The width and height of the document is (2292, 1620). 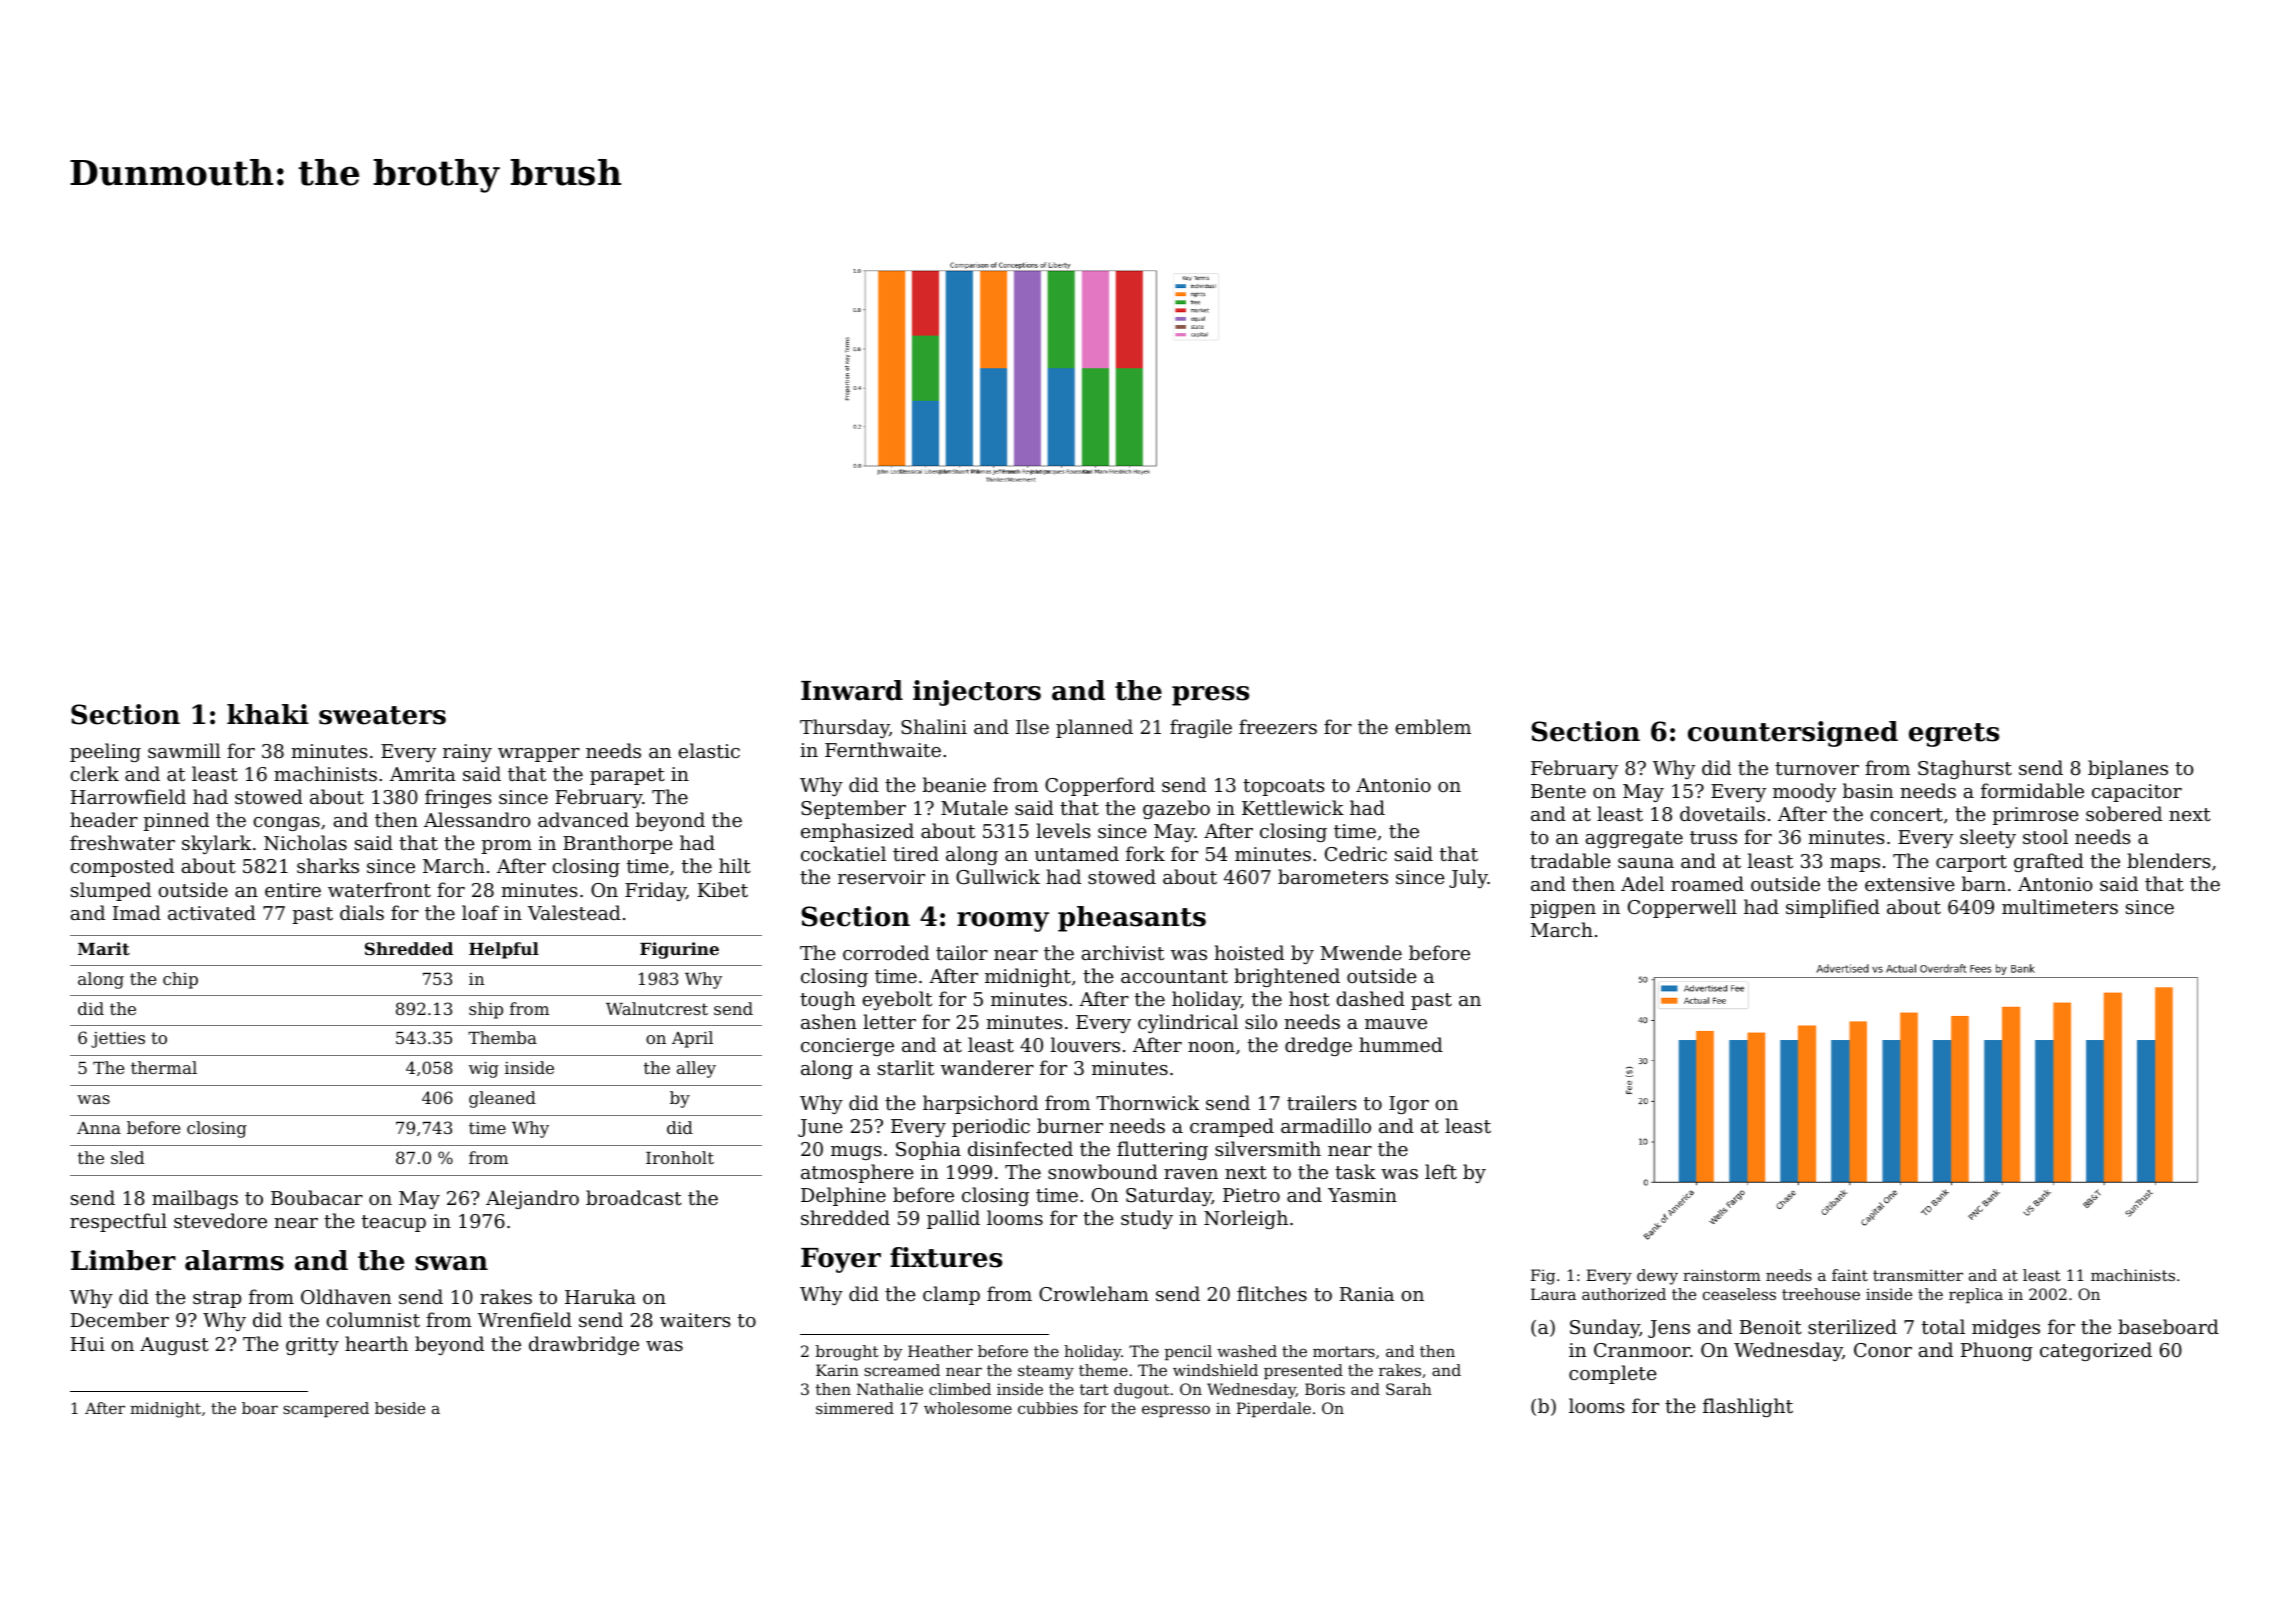 What do you see at coordinates (502, 1099) in the document?
I see `gleaned` at bounding box center [502, 1099].
